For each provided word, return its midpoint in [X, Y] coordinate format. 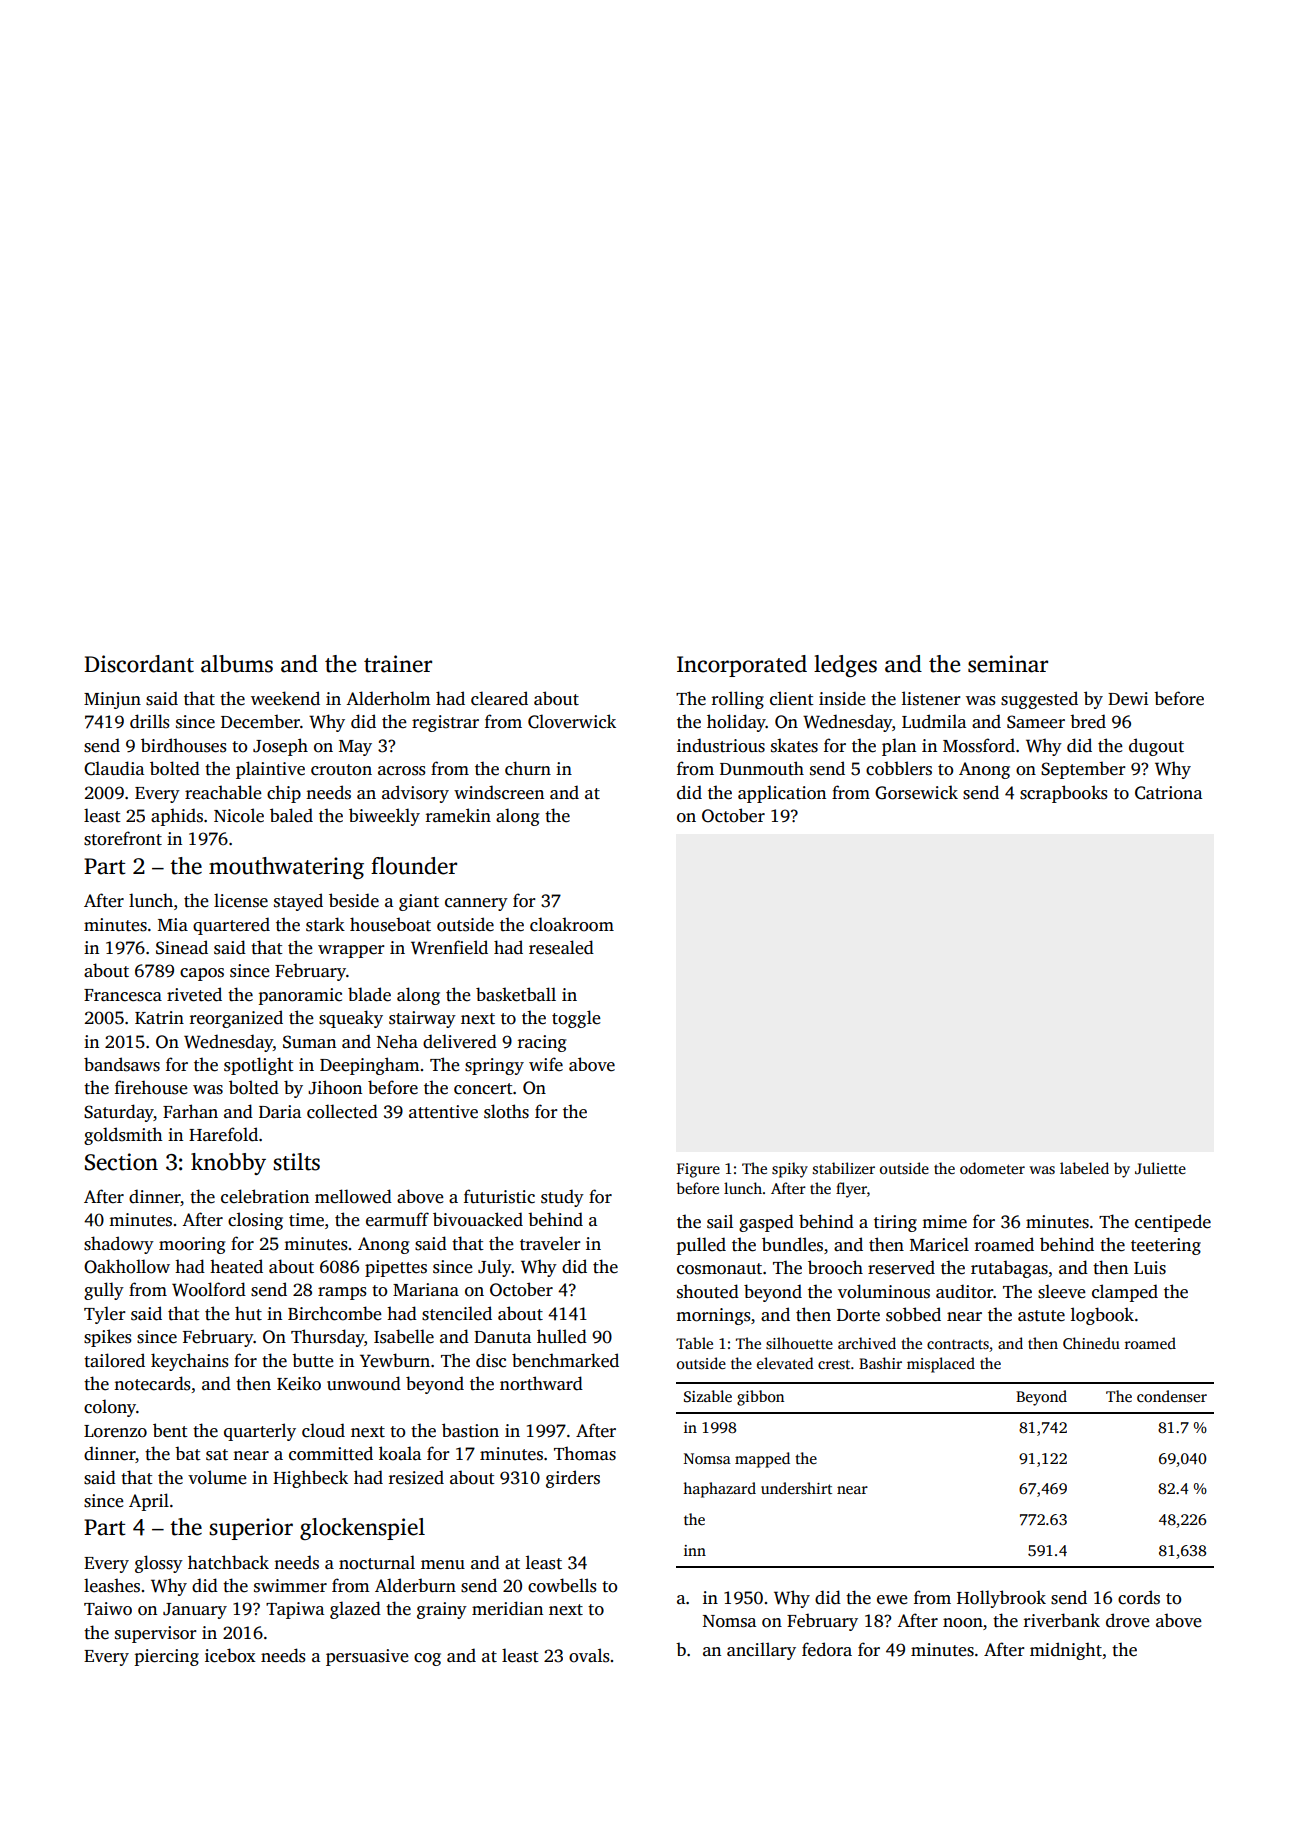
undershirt [796, 1488]
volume [217, 1477]
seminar [1008, 664]
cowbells [562, 1585]
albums [237, 664]
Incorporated [742, 666]
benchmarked [565, 1360]
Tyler [105, 1315]
